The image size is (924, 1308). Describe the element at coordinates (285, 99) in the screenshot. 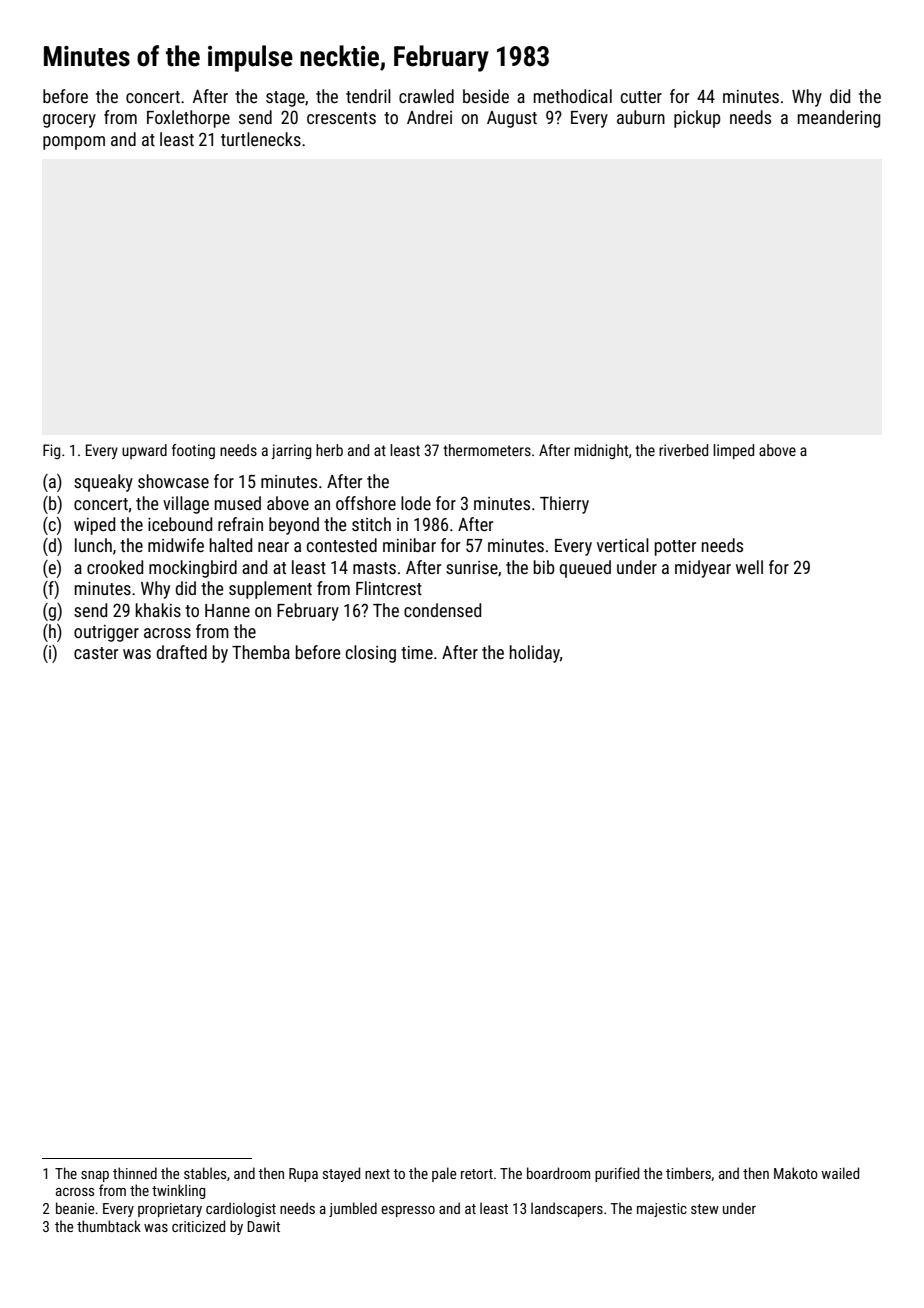

I see `stage` at that location.
